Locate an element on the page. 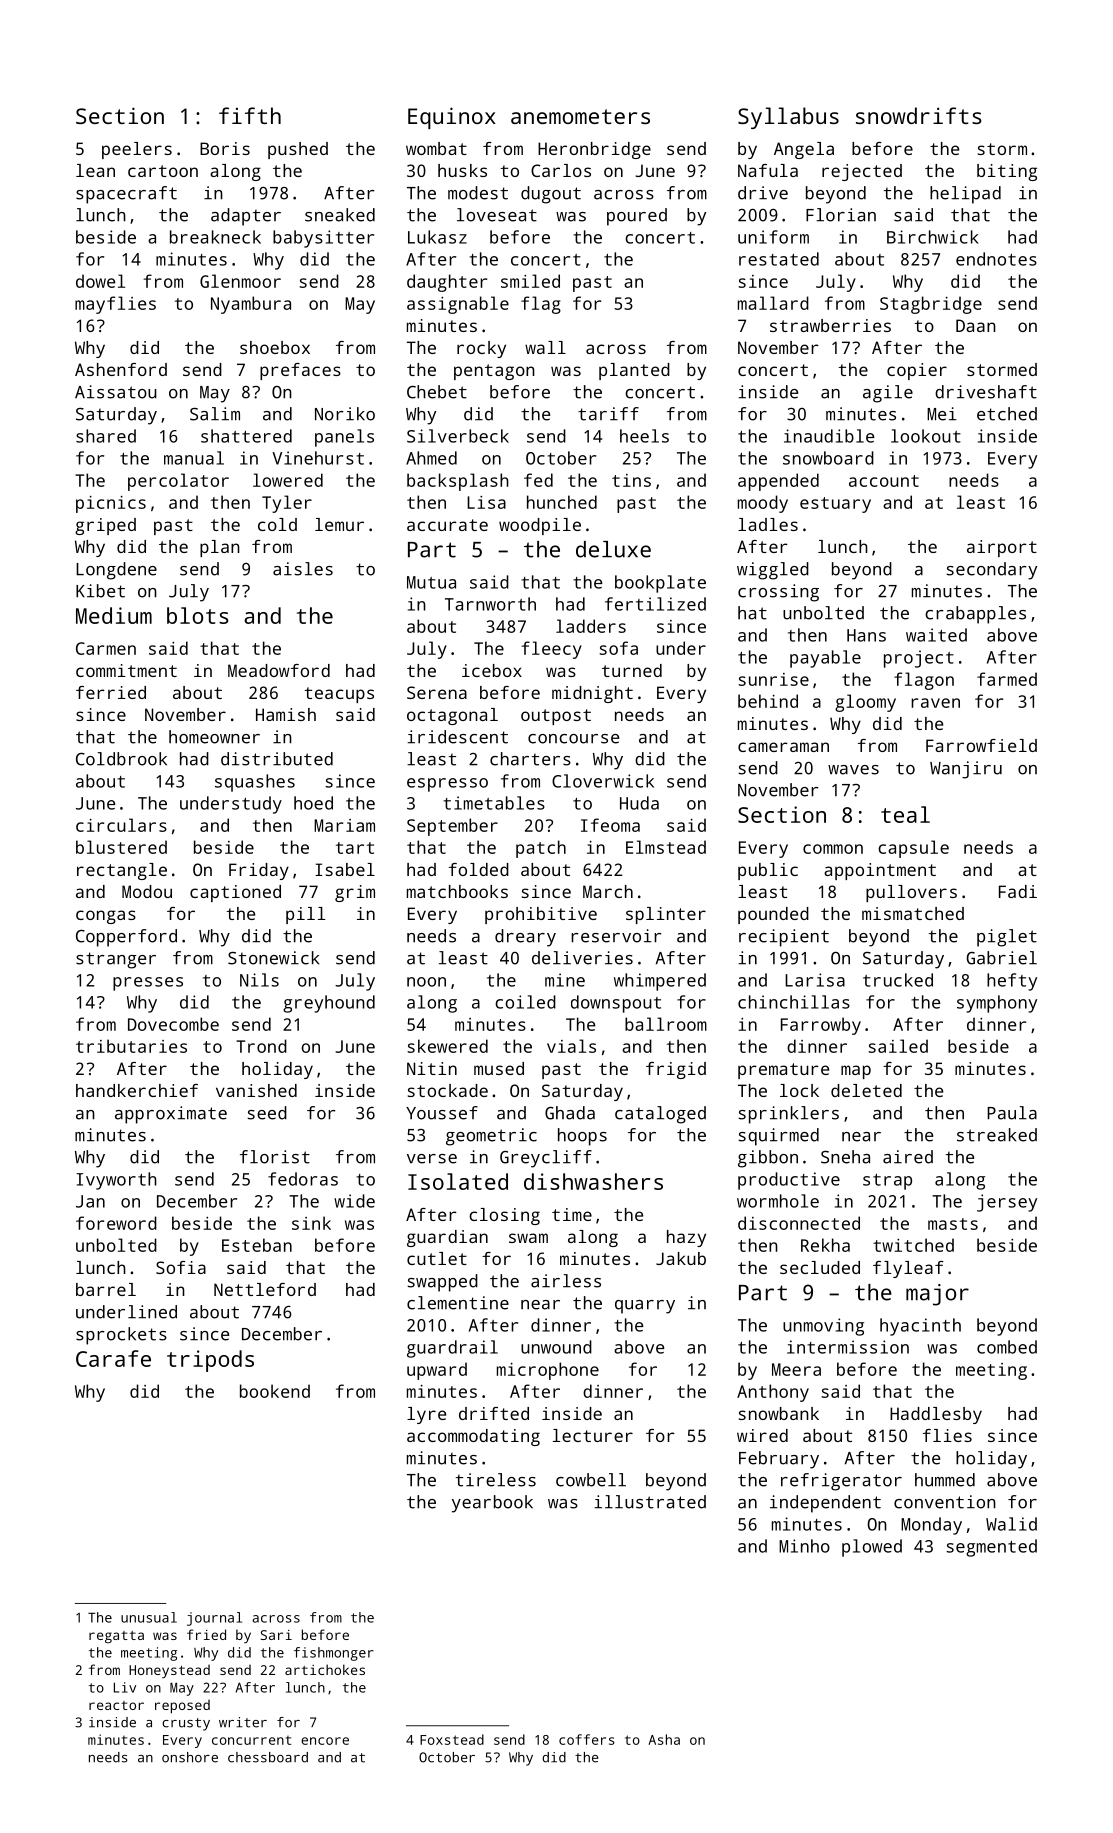 Image resolution: width=1113 pixels, height=1833 pixels. breakneck is located at coordinates (215, 237).
